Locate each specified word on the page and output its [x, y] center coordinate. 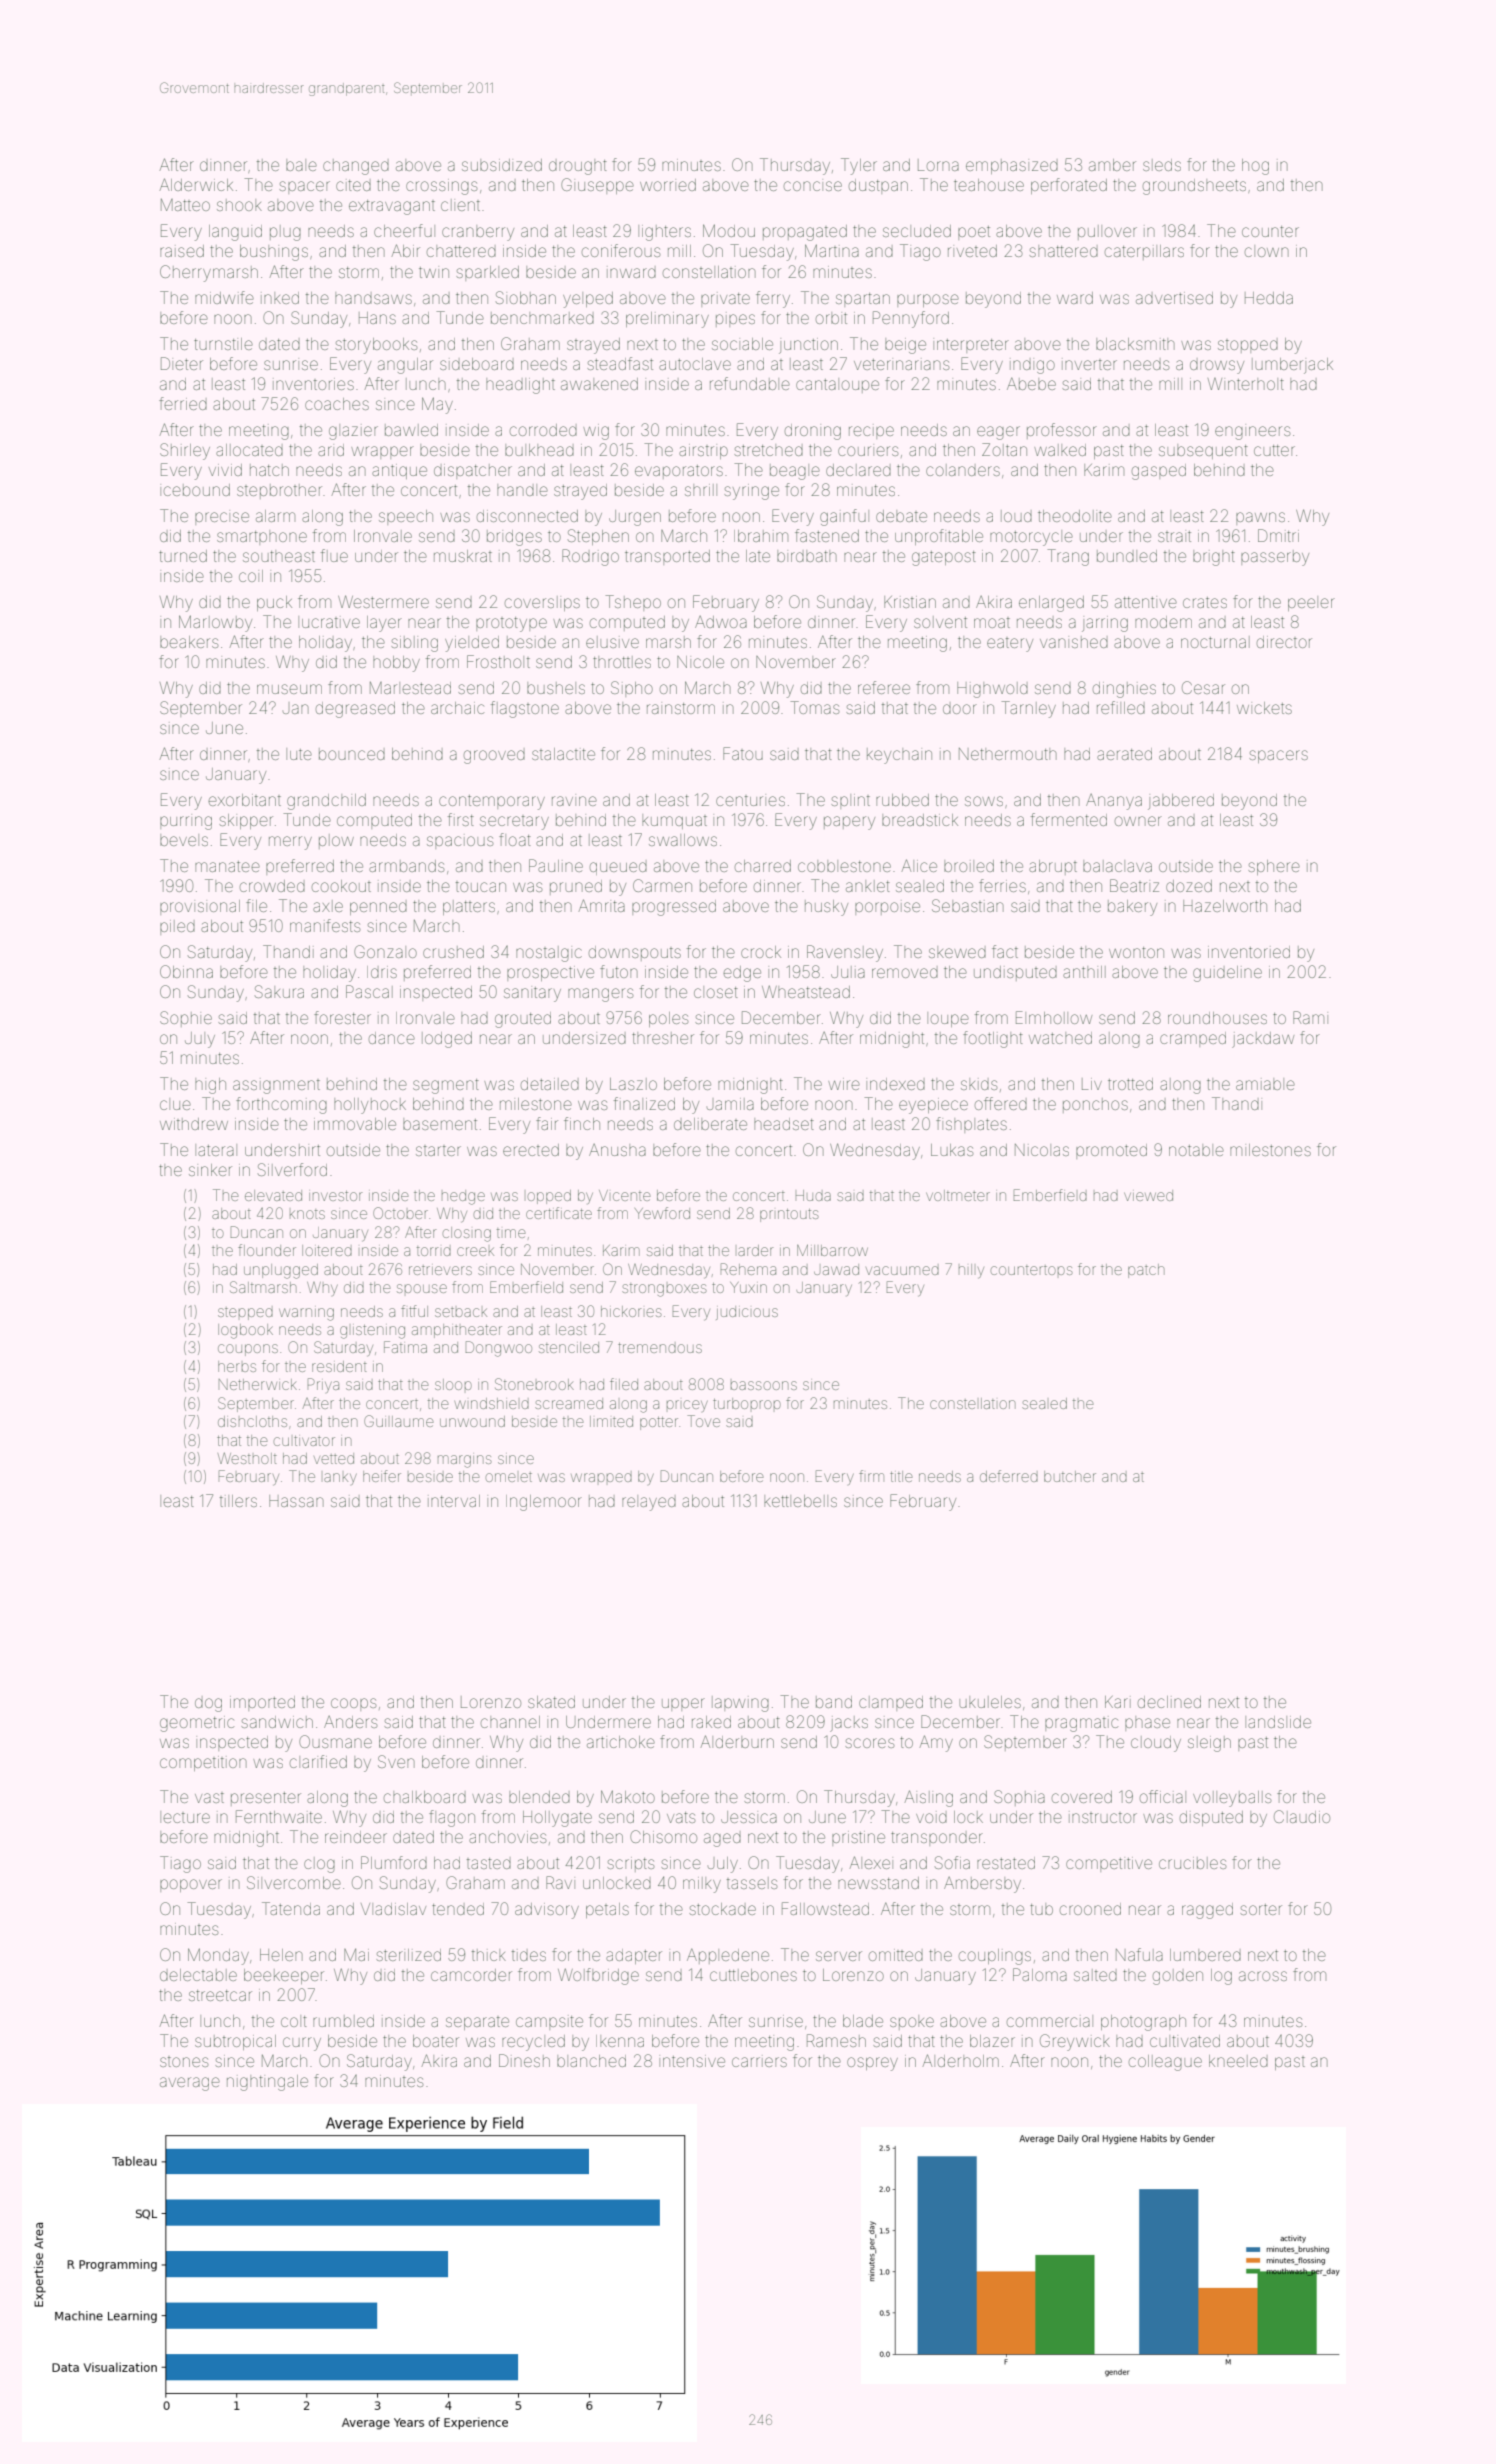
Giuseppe [597, 186]
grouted [523, 1020]
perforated [1069, 186]
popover [191, 1885]
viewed [1148, 1195]
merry [290, 843]
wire [844, 1084]
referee [884, 687]
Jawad [836, 1269]
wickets [1264, 708]
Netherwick [258, 1384]
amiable [1265, 1084]
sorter [1261, 1909]
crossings [442, 187]
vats [681, 1817]
